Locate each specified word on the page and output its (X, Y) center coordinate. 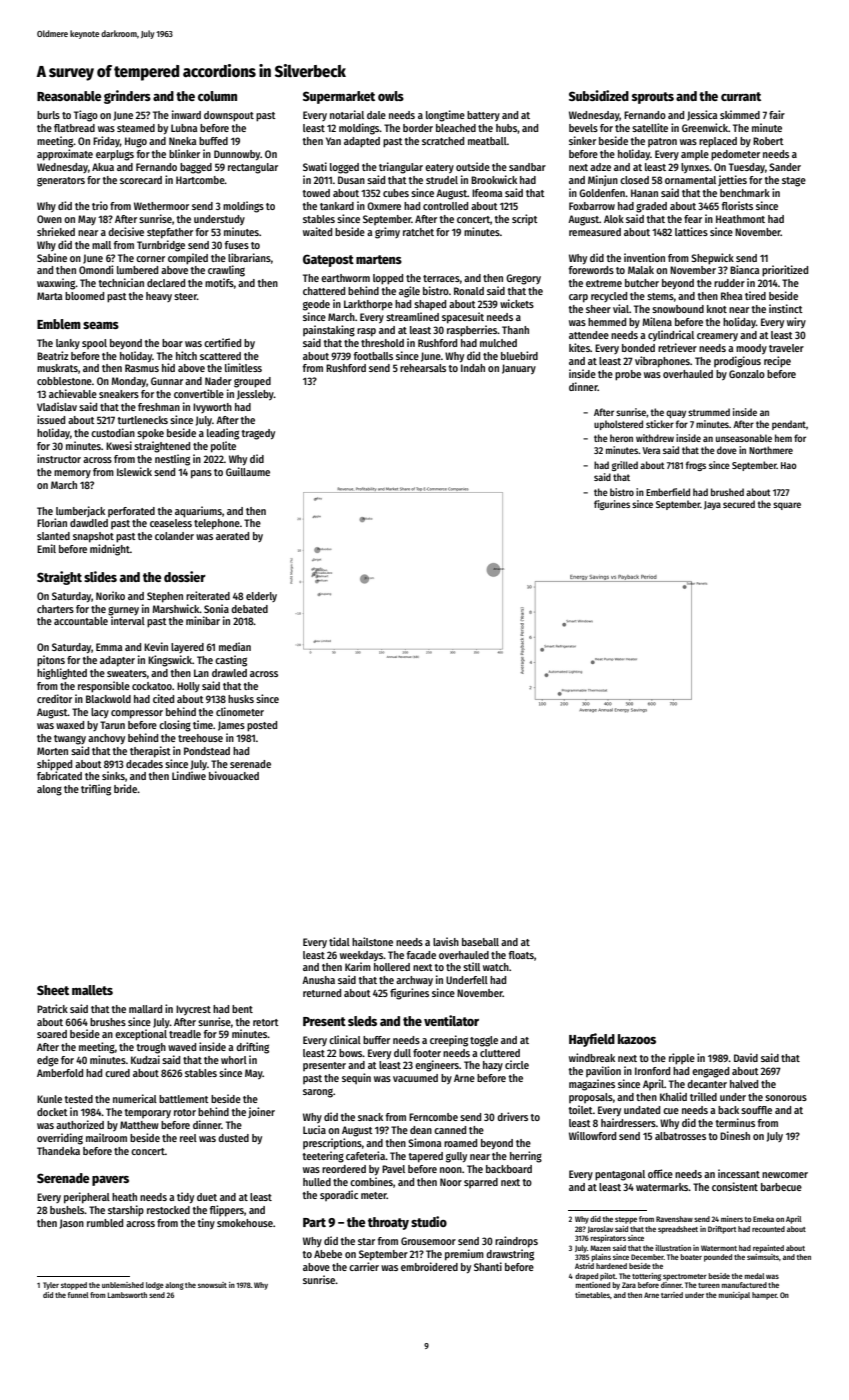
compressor (137, 714)
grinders (127, 97)
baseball (480, 942)
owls (391, 96)
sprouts (653, 98)
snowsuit (212, 1285)
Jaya (712, 505)
